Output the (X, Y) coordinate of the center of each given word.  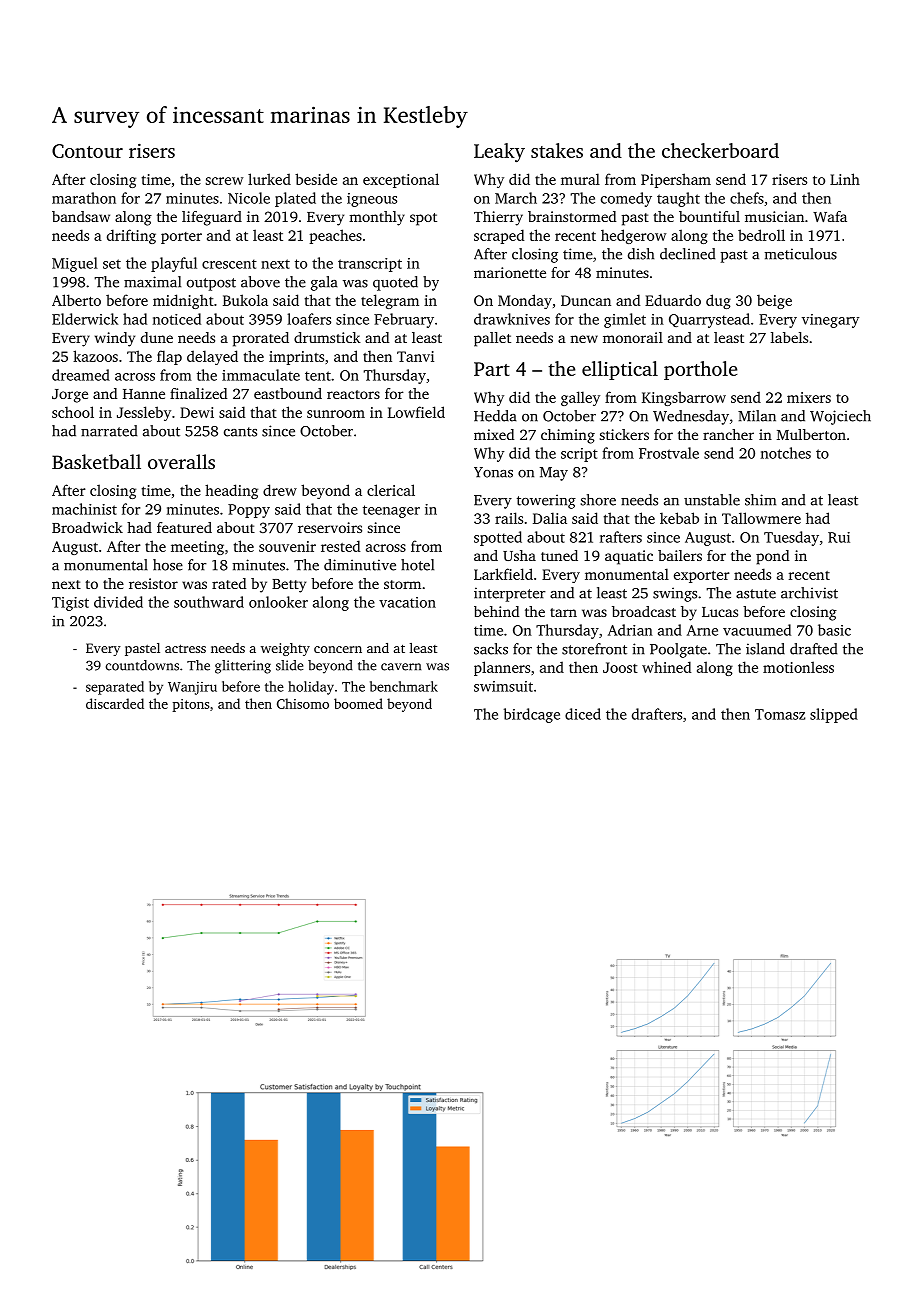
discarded (115, 703)
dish (641, 254)
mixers (809, 397)
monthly (377, 218)
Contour (87, 151)
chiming (568, 436)
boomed (358, 703)
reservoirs (330, 527)
